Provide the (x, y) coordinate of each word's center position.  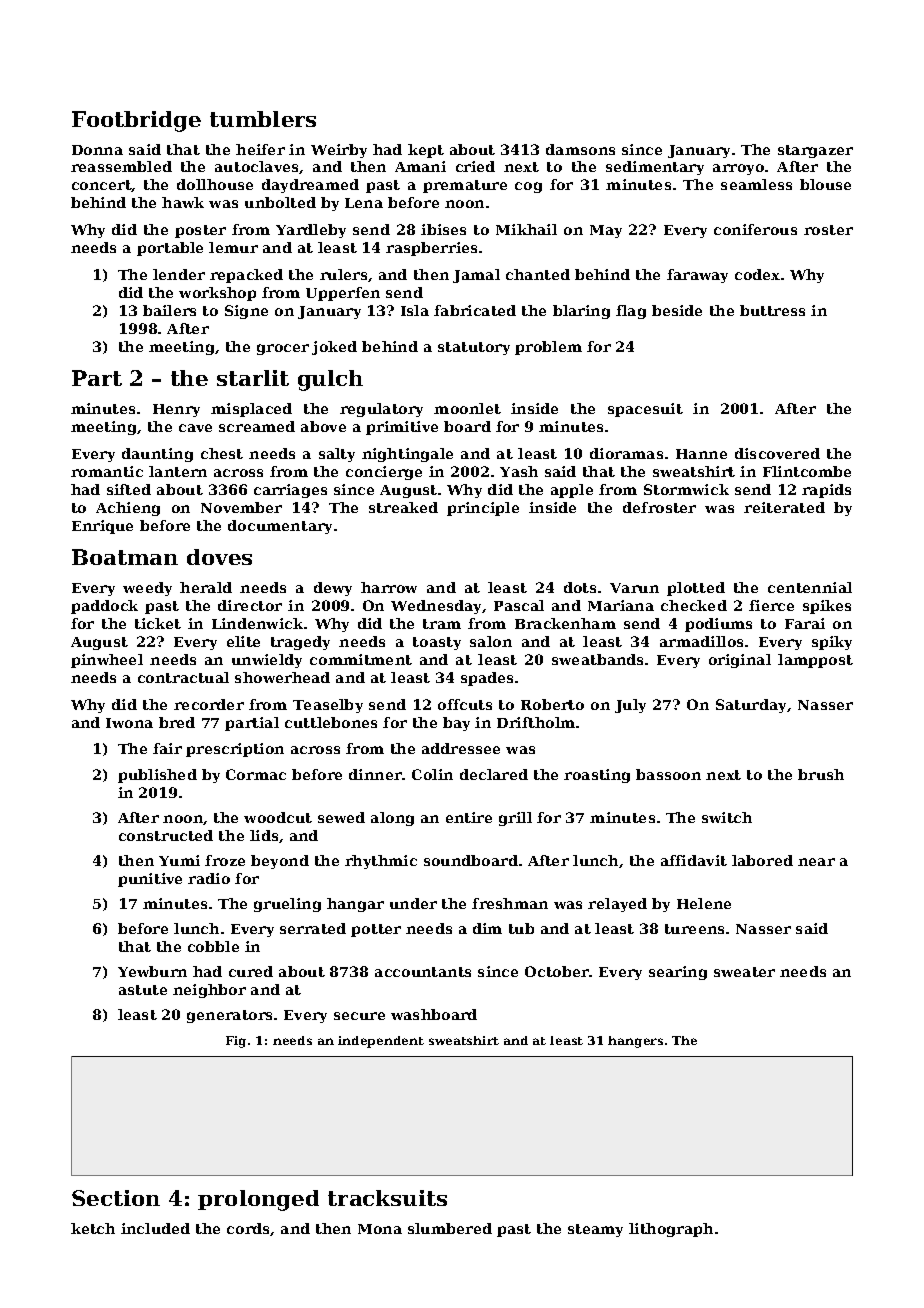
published (157, 776)
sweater (744, 972)
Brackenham (565, 623)
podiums (718, 625)
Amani (420, 166)
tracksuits (387, 1198)
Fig (236, 1042)
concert (102, 186)
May (606, 231)
